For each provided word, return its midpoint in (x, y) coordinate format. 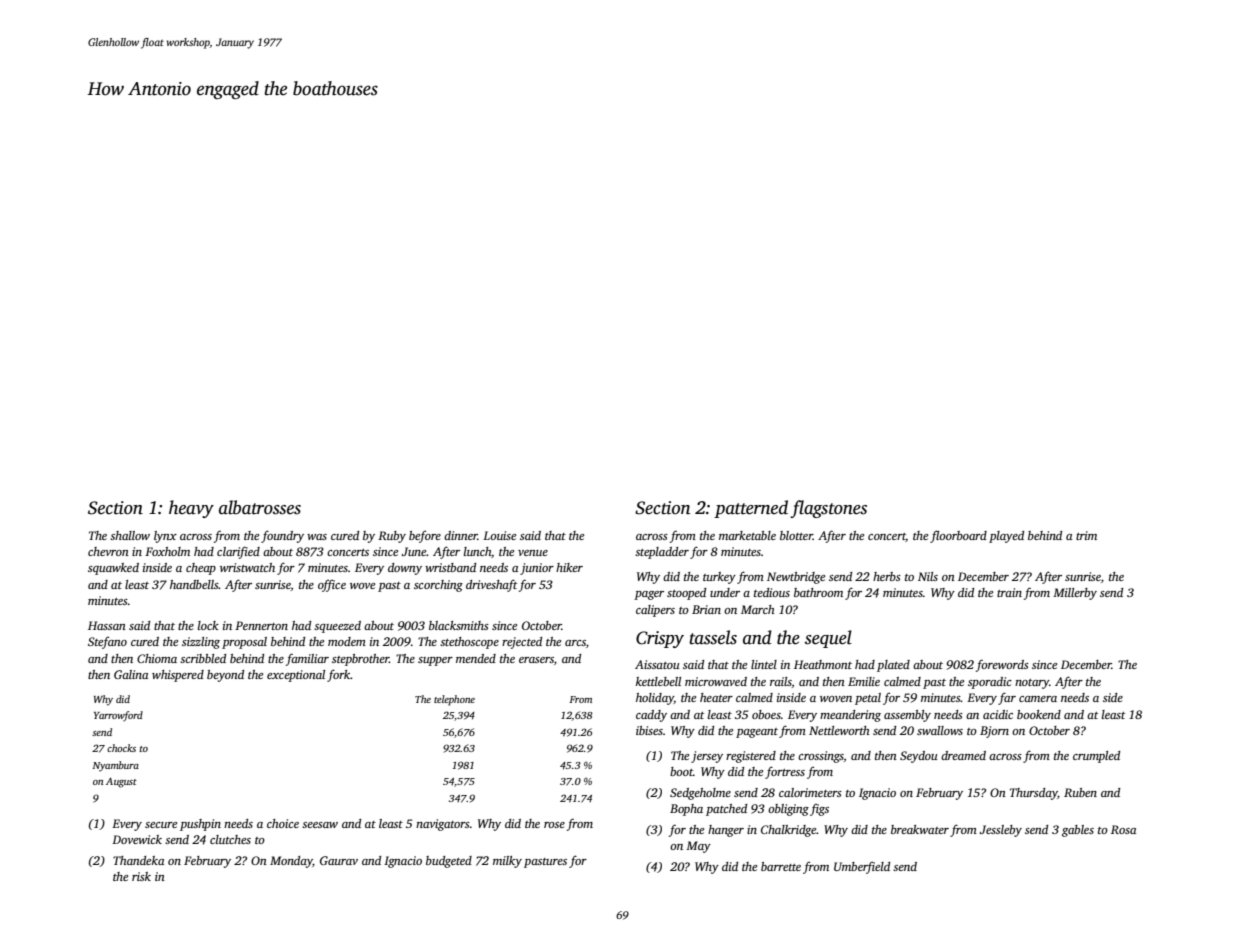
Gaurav (339, 860)
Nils (928, 576)
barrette (781, 866)
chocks (121, 748)
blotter (796, 535)
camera (1038, 699)
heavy (191, 509)
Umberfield (862, 868)
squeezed (337, 627)
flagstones (828, 509)
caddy (651, 716)
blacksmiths (459, 625)
